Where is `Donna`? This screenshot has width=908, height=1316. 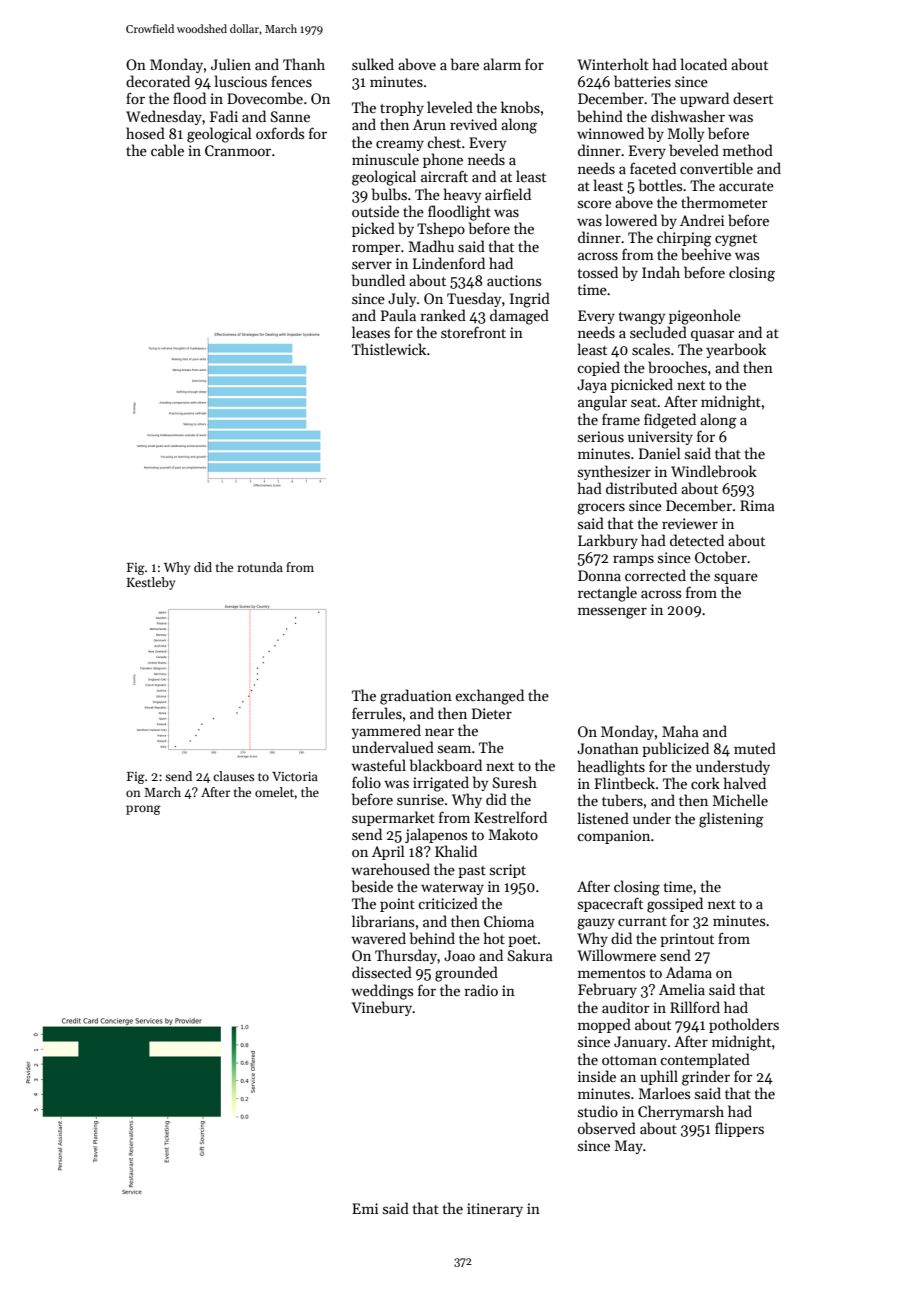 Donna is located at coordinates (599, 575).
